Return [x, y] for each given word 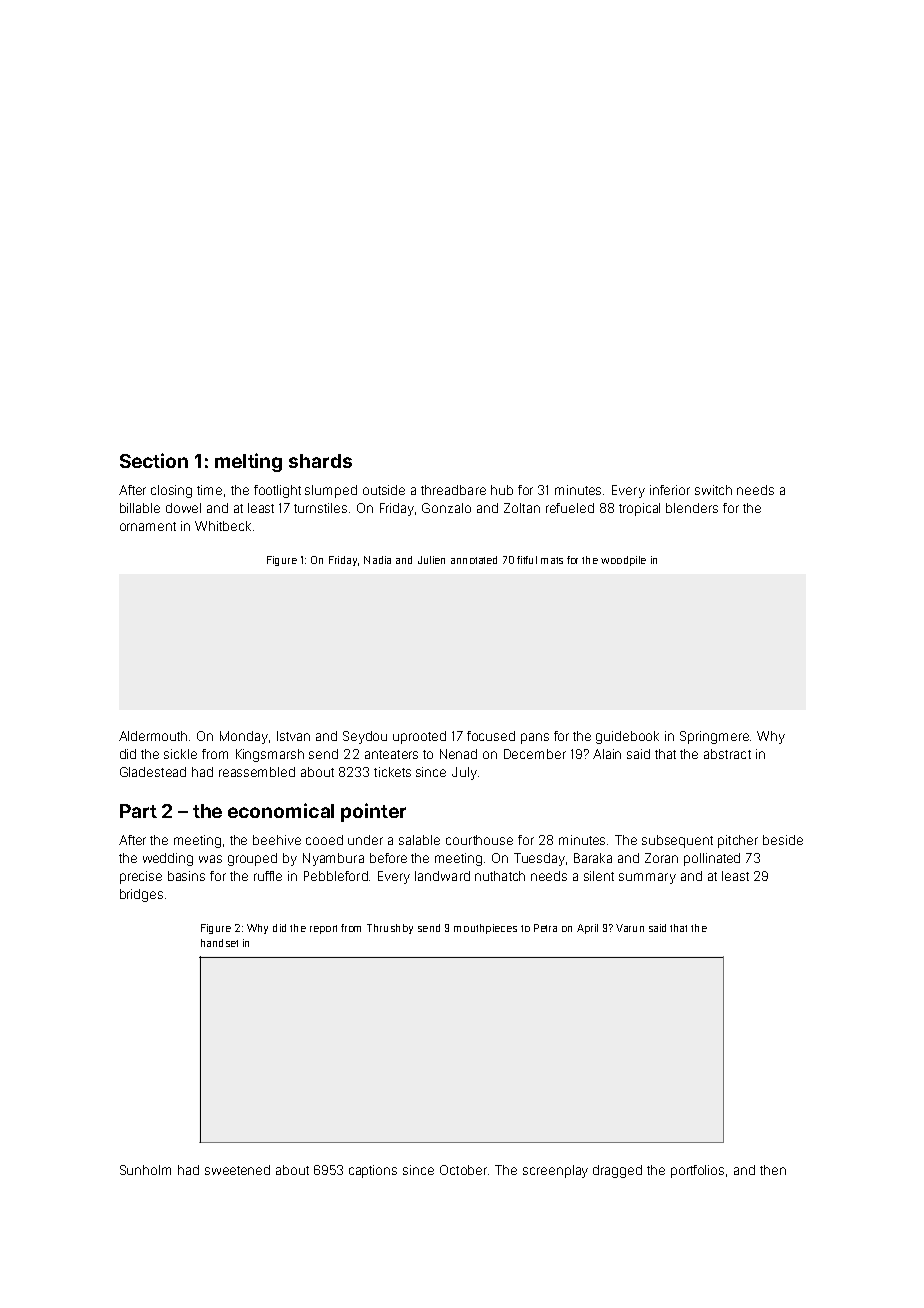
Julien [431, 560]
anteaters [391, 754]
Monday [244, 737]
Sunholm [145, 1170]
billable [140, 508]
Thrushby [390, 929]
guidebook [627, 737]
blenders [692, 508]
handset [219, 943]
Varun [630, 928]
